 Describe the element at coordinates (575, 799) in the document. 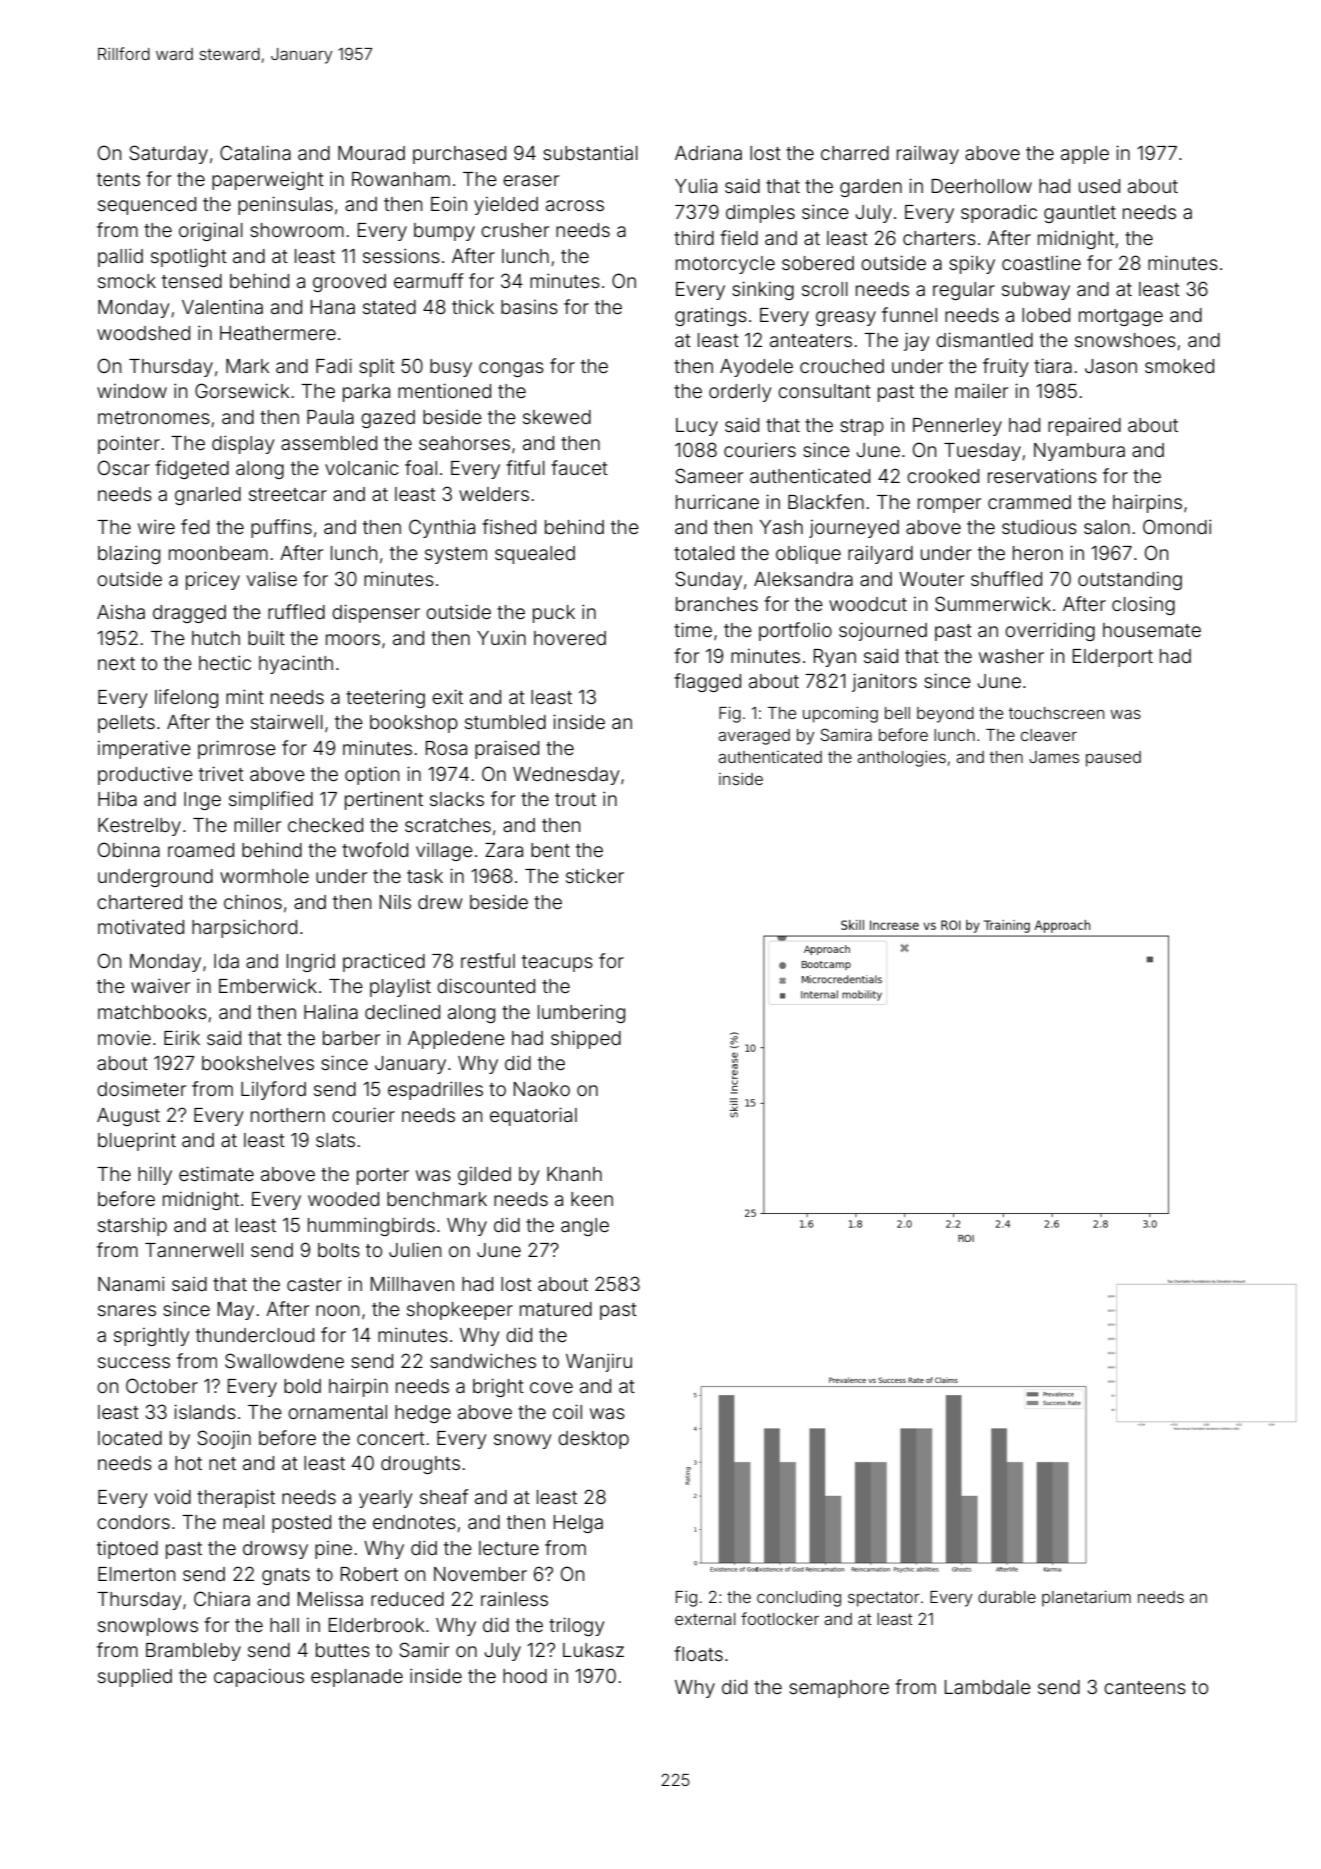

I see `trout` at that location.
